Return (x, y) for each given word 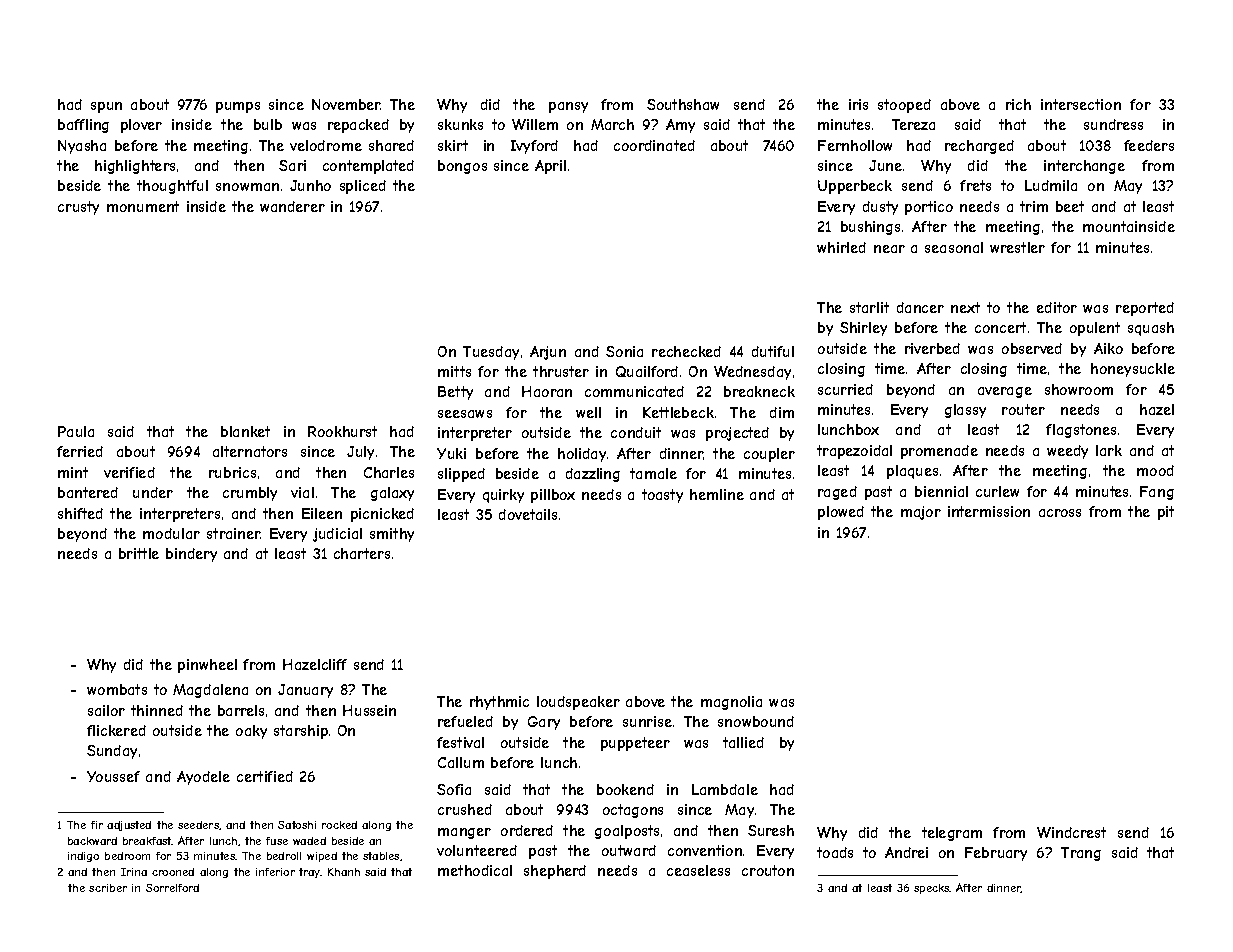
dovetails (528, 514)
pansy (568, 107)
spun (106, 107)
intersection (1081, 104)
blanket (245, 431)
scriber (108, 888)
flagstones (1081, 431)
